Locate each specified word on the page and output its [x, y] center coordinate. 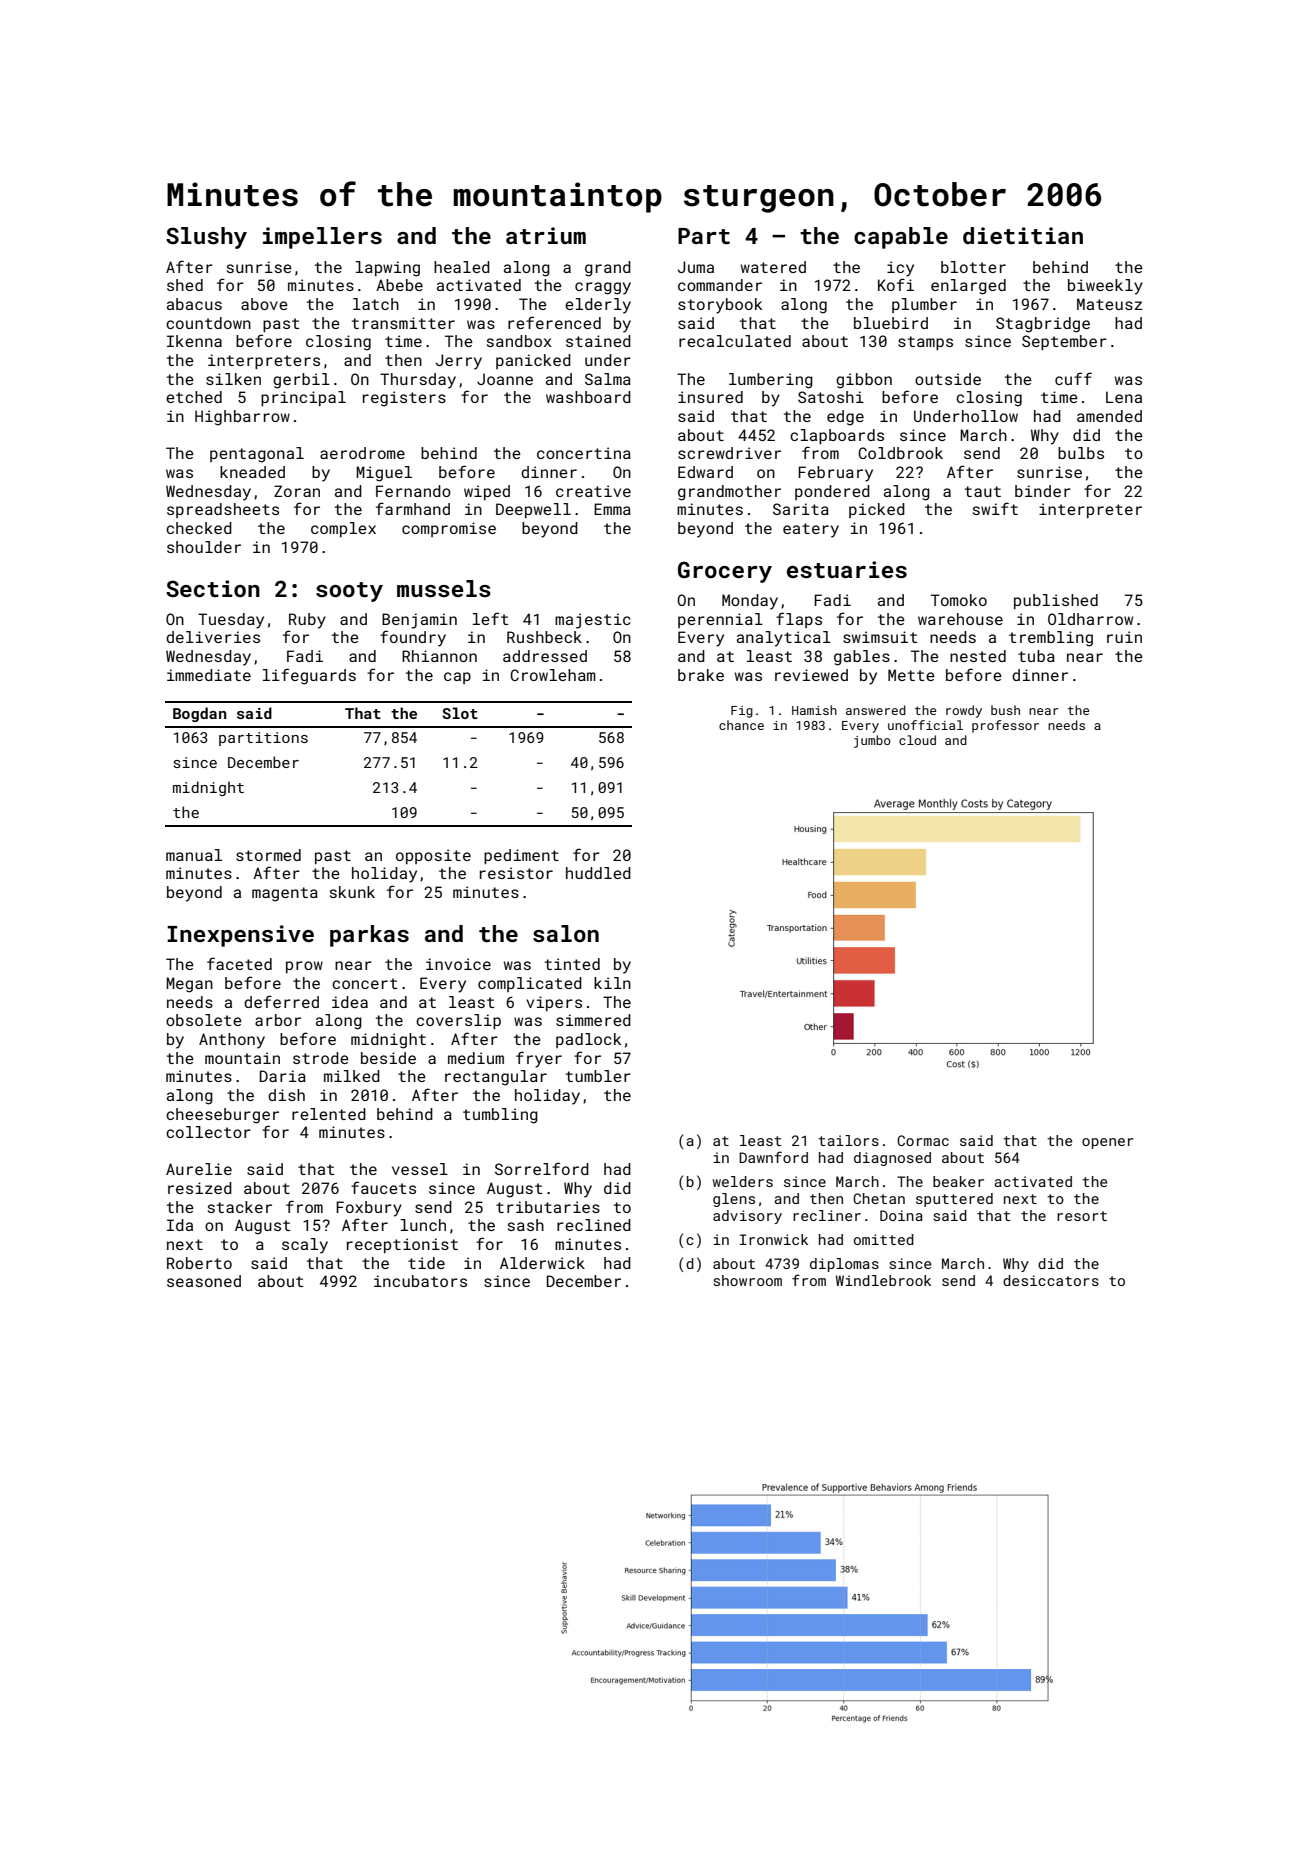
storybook [720, 306]
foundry [413, 638]
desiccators [1051, 1280]
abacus [194, 304]
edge [845, 418]
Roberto [199, 1263]
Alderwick [542, 1263]
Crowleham [553, 675]
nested [978, 656]
